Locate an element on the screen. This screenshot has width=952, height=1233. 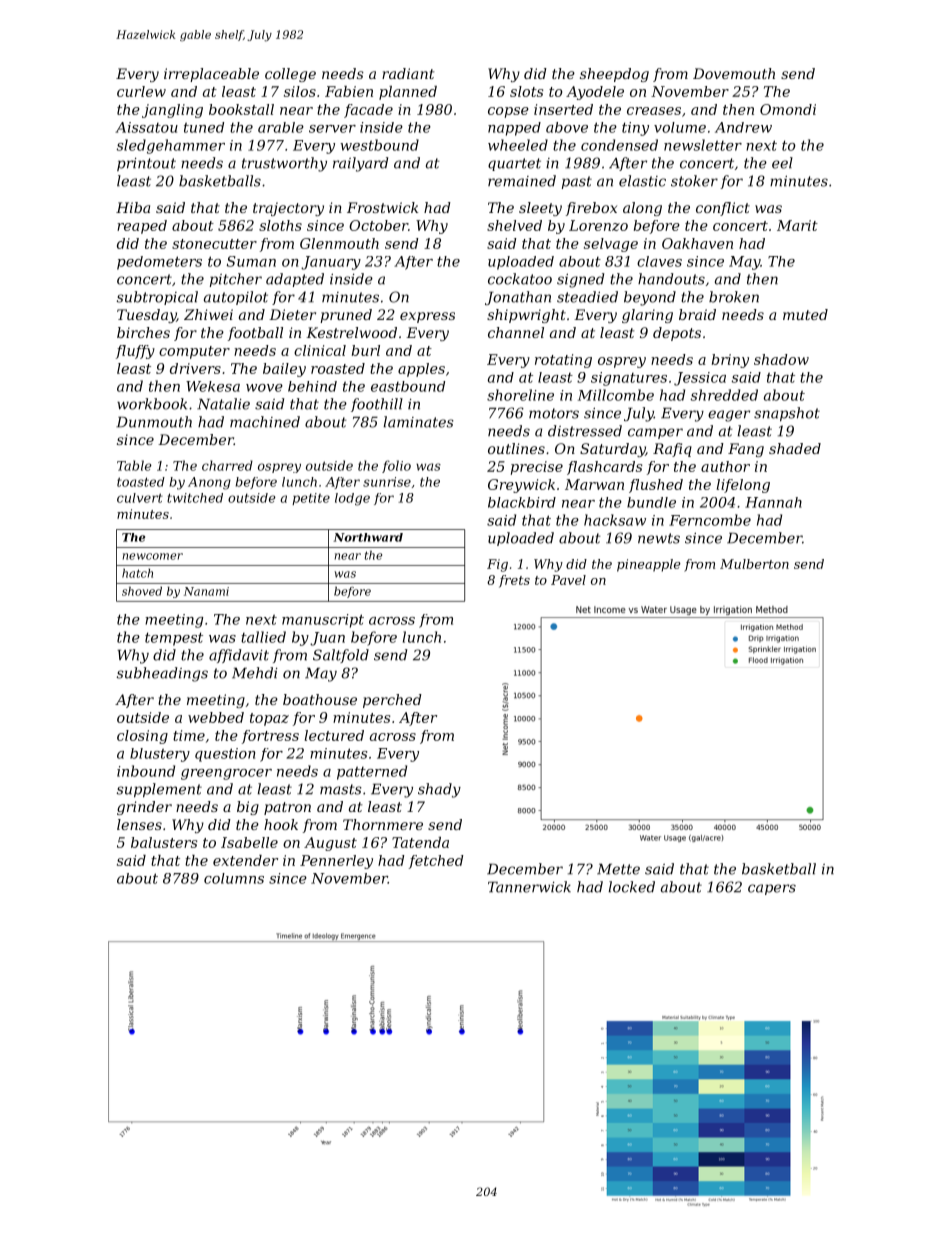
shady is located at coordinates (439, 790).
